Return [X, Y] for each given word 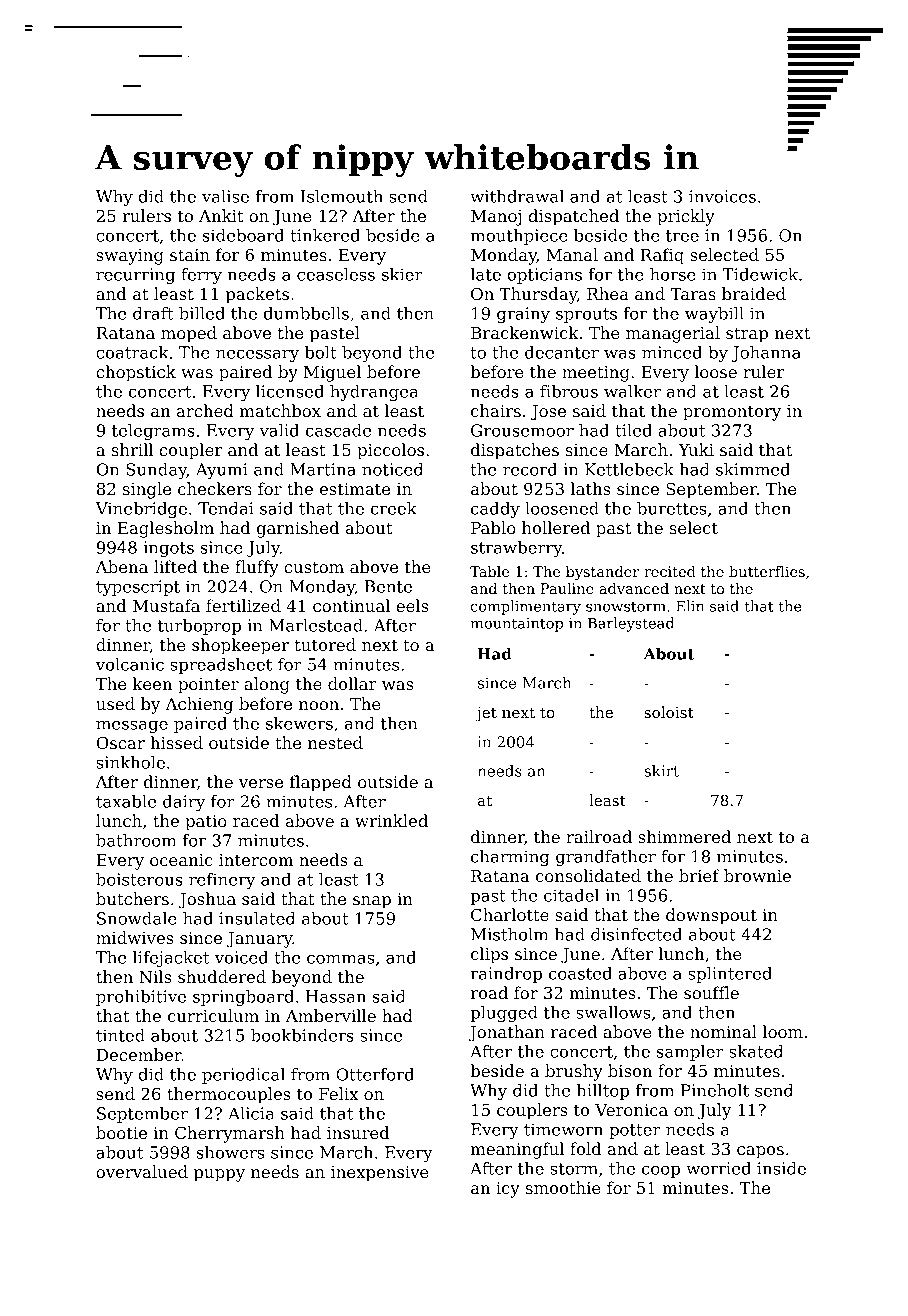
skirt [661, 771]
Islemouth [342, 196]
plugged [504, 1014]
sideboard [243, 235]
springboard [243, 998]
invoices [722, 196]
